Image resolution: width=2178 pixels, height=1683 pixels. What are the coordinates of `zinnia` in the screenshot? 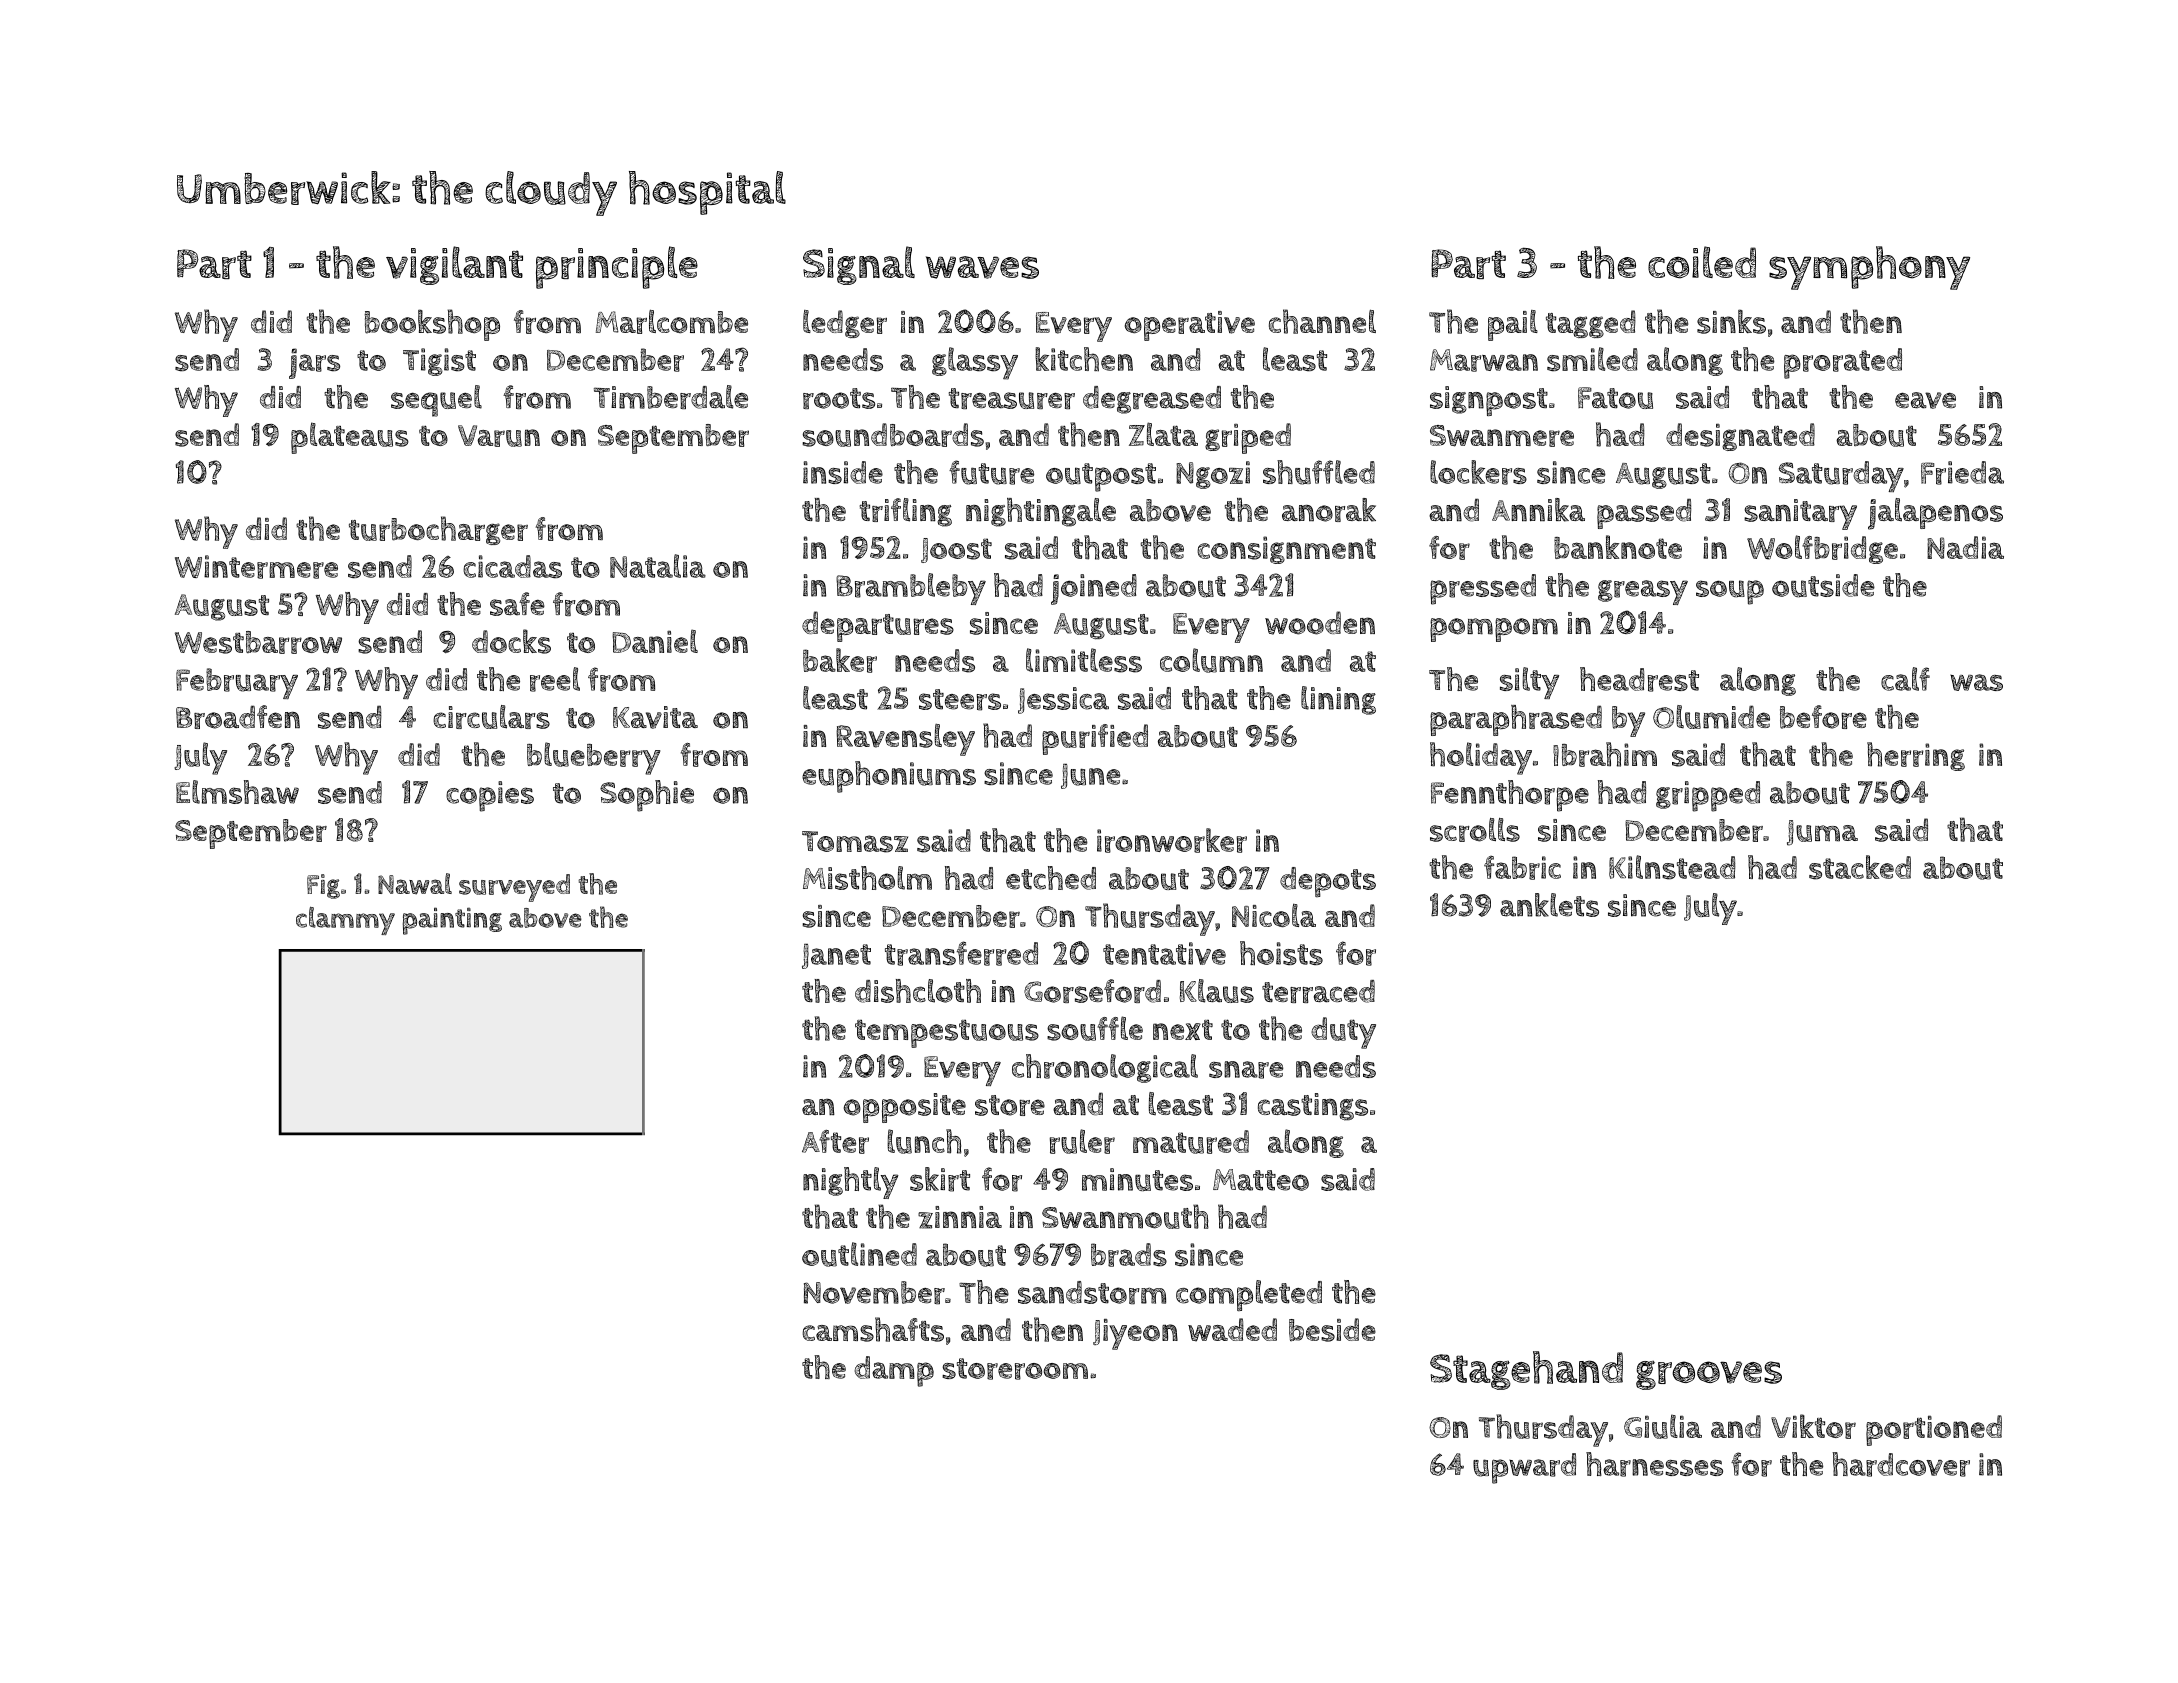 It's located at (960, 1217).
